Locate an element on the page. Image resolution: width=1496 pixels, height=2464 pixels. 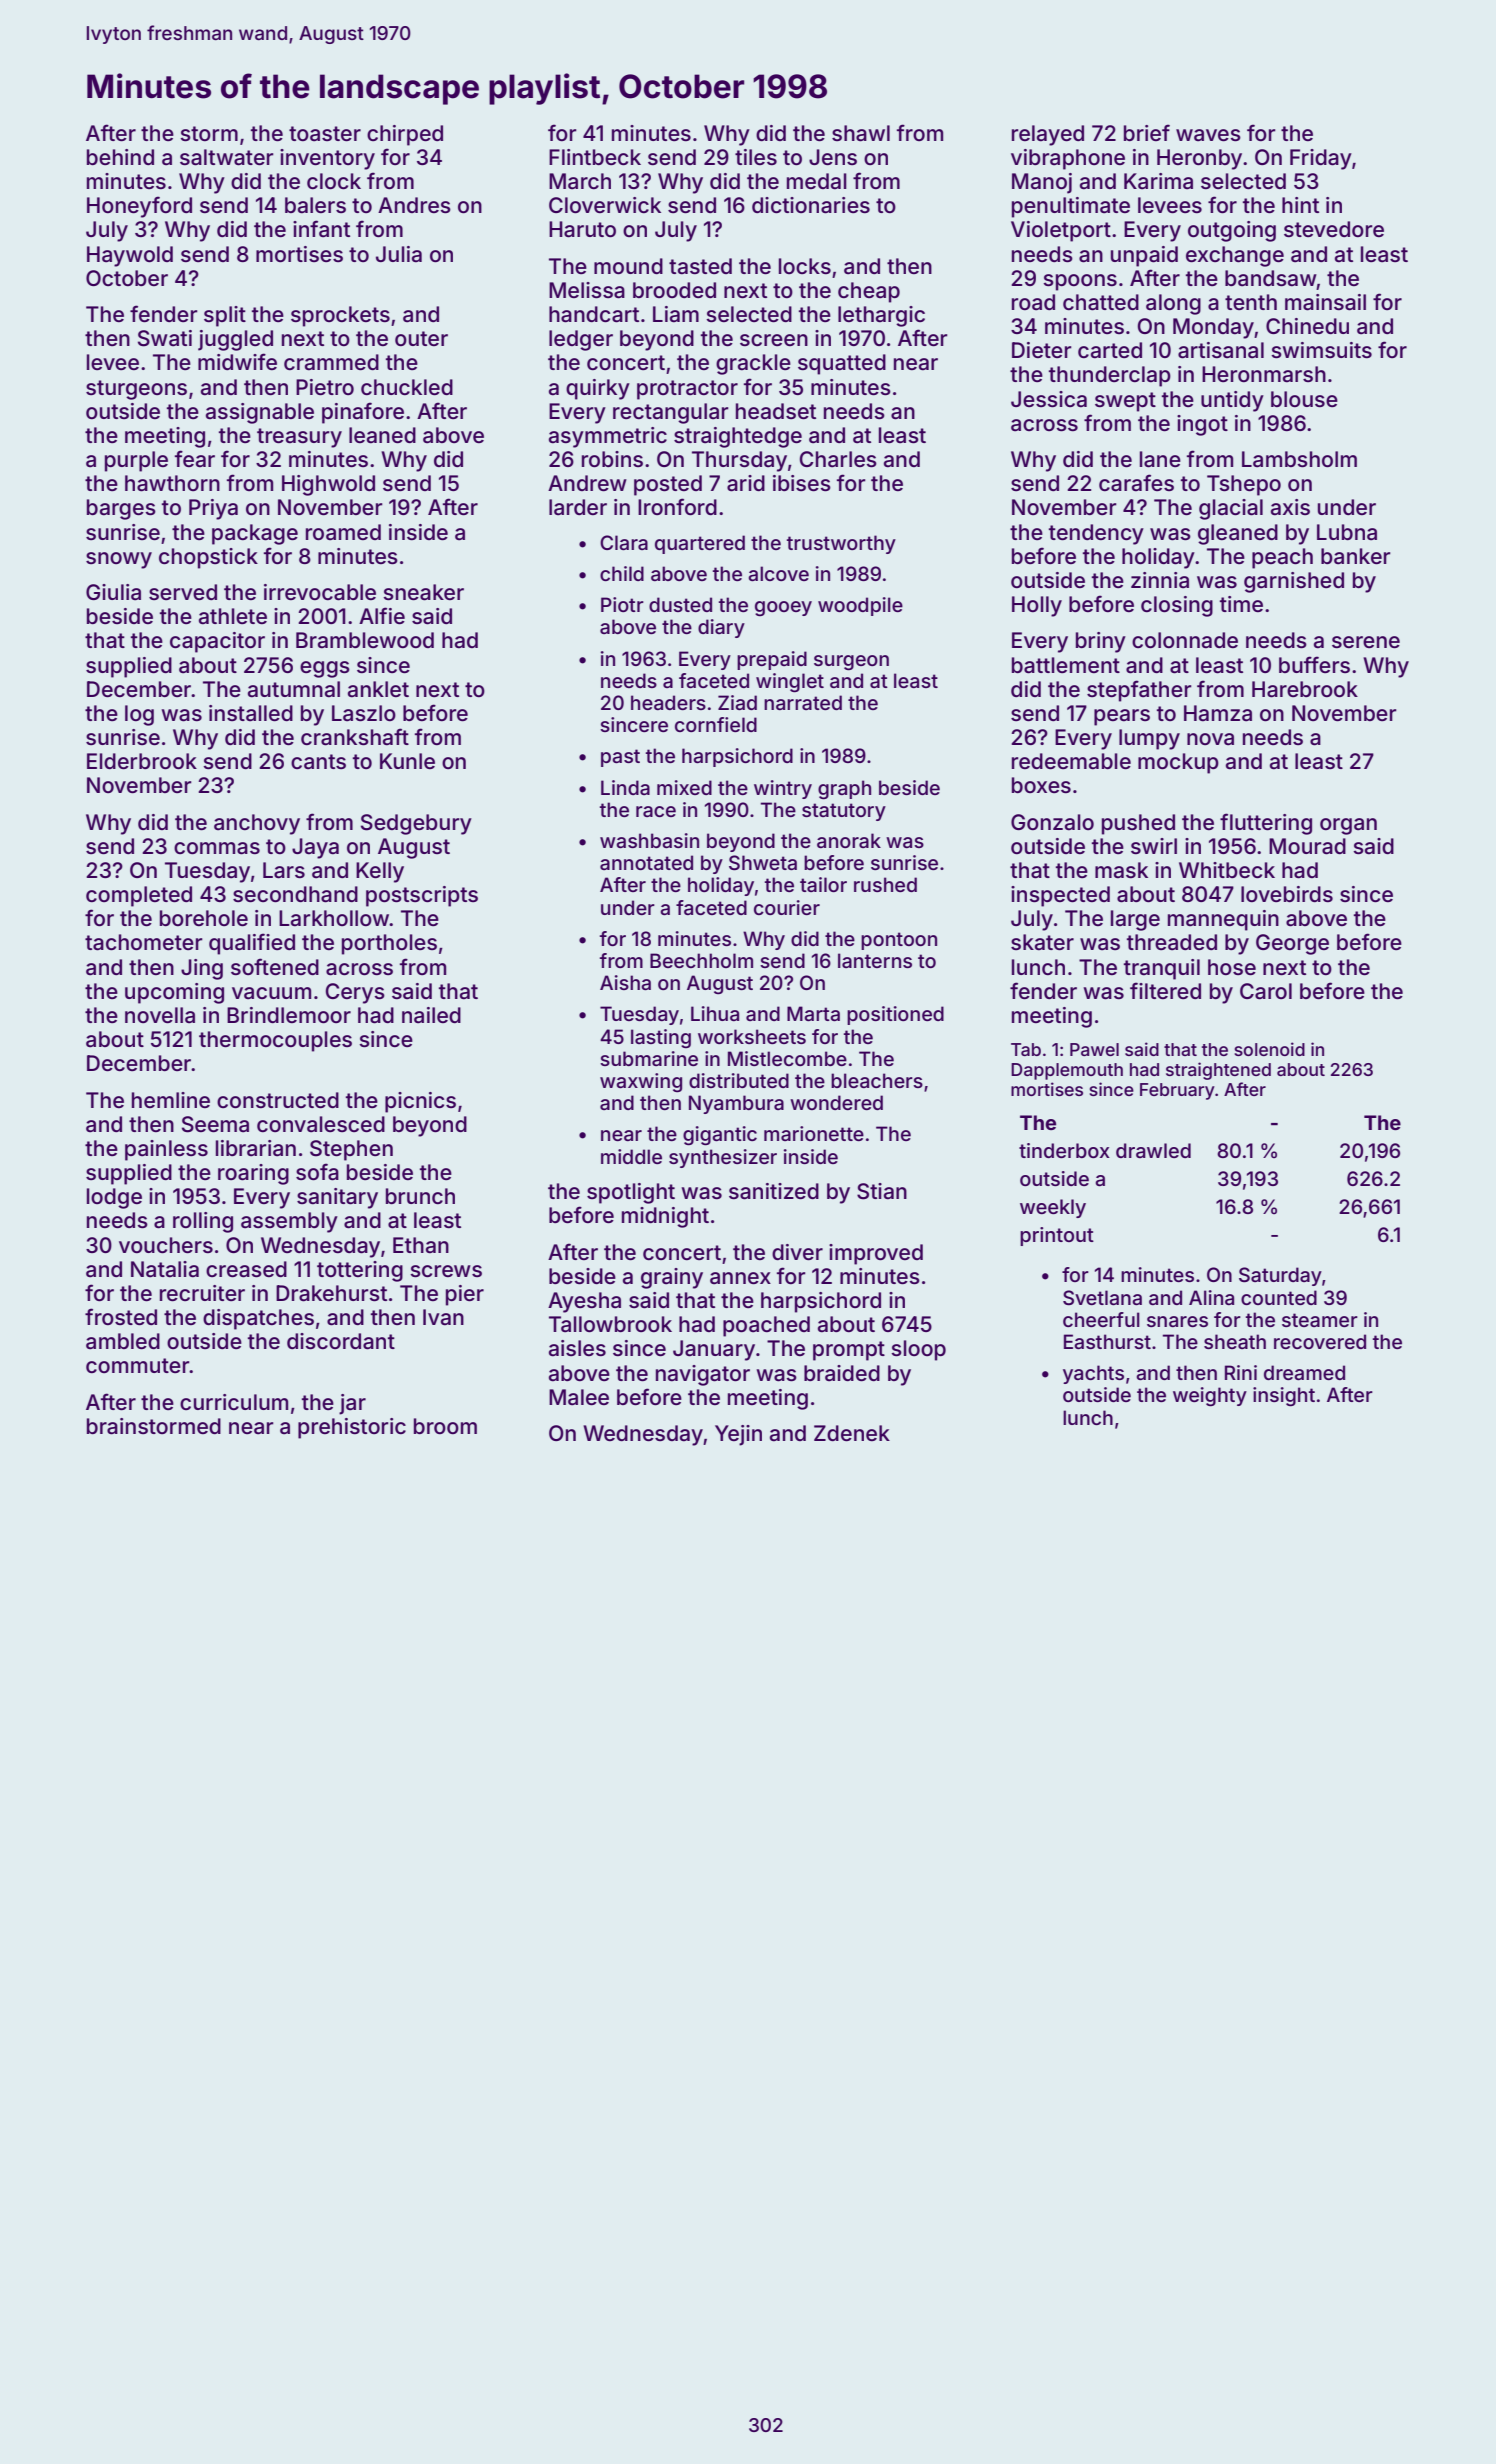
Chinedu is located at coordinates (1307, 326).
